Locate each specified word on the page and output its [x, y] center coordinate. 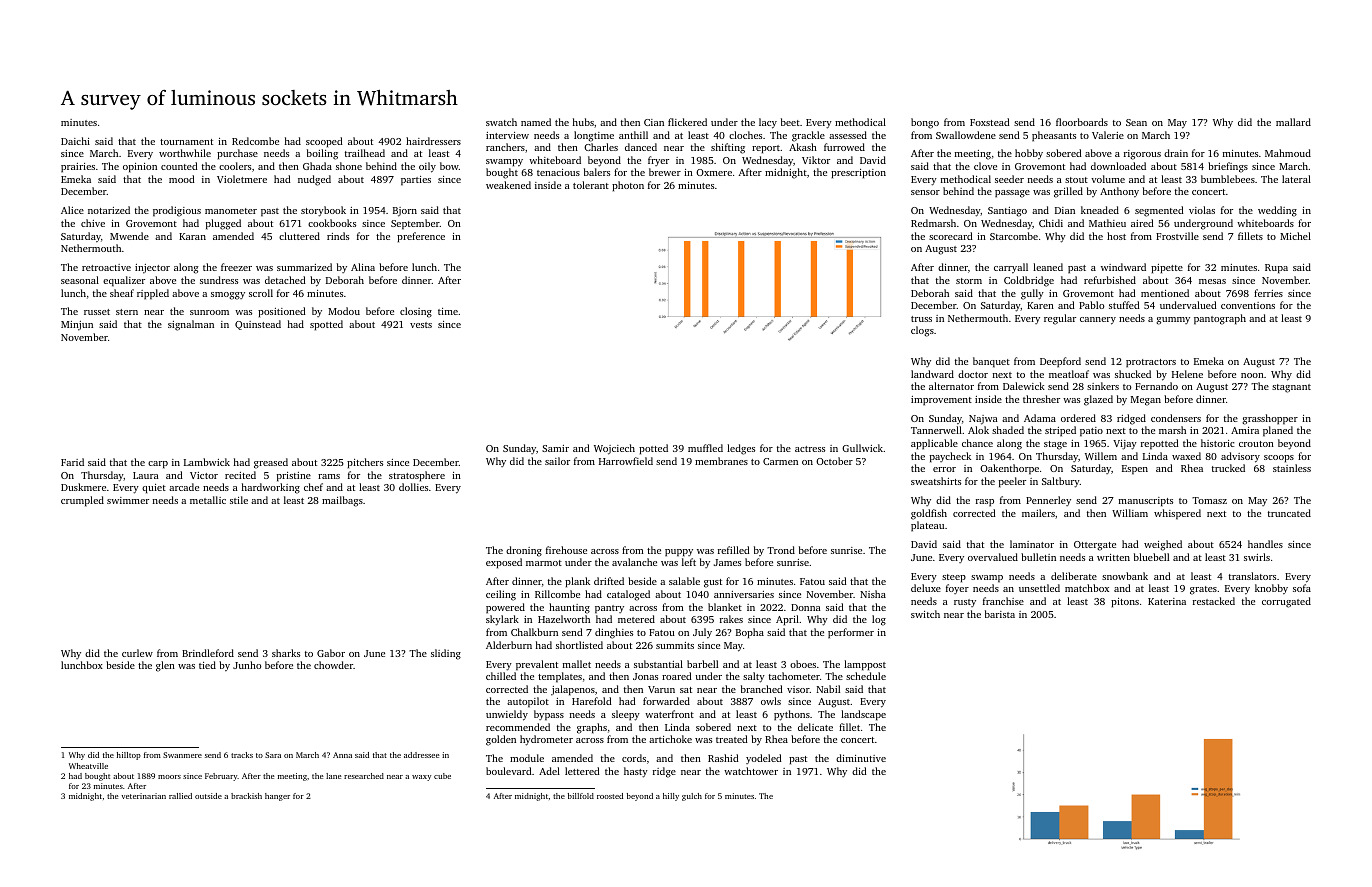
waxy [421, 778]
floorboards [1082, 122]
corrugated [1286, 602]
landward [932, 374]
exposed [504, 563]
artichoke [670, 739]
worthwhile [185, 153]
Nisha [873, 594]
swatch [501, 122]
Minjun [77, 326]
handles [1265, 544]
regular [1060, 319]
